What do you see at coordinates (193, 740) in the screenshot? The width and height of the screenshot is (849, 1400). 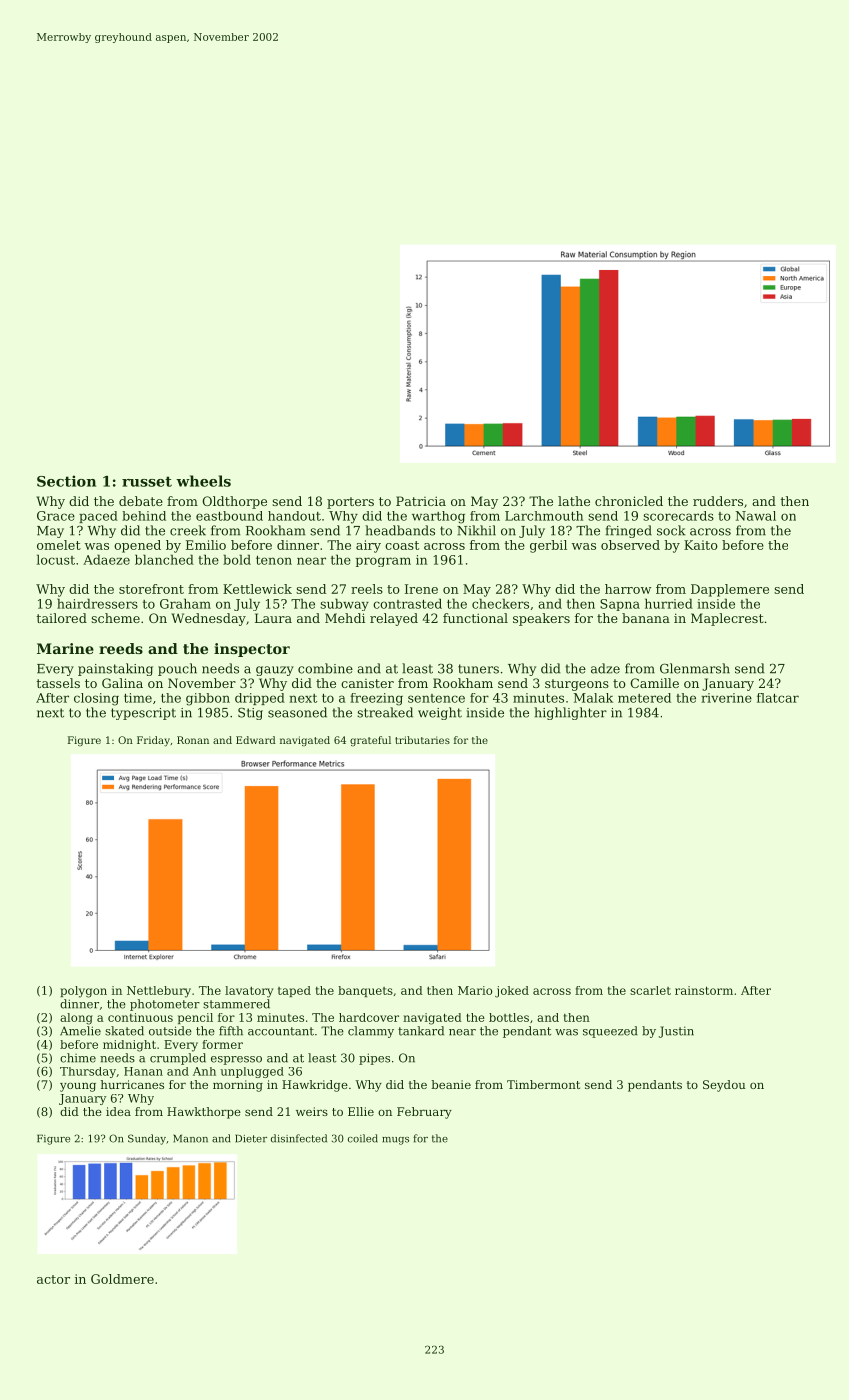 I see `Ronan` at bounding box center [193, 740].
